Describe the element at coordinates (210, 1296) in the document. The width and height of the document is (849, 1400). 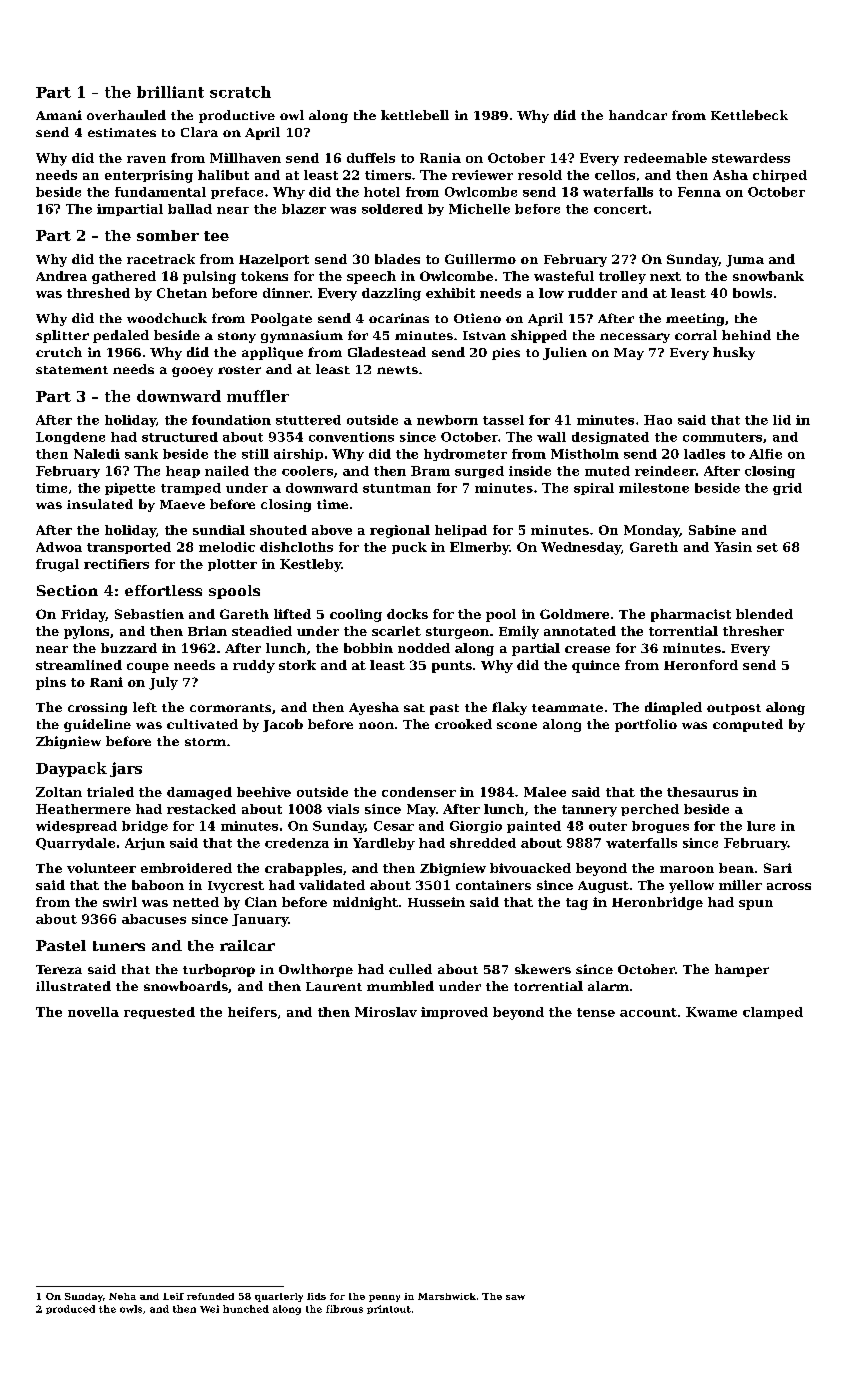
I see `refunded` at that location.
